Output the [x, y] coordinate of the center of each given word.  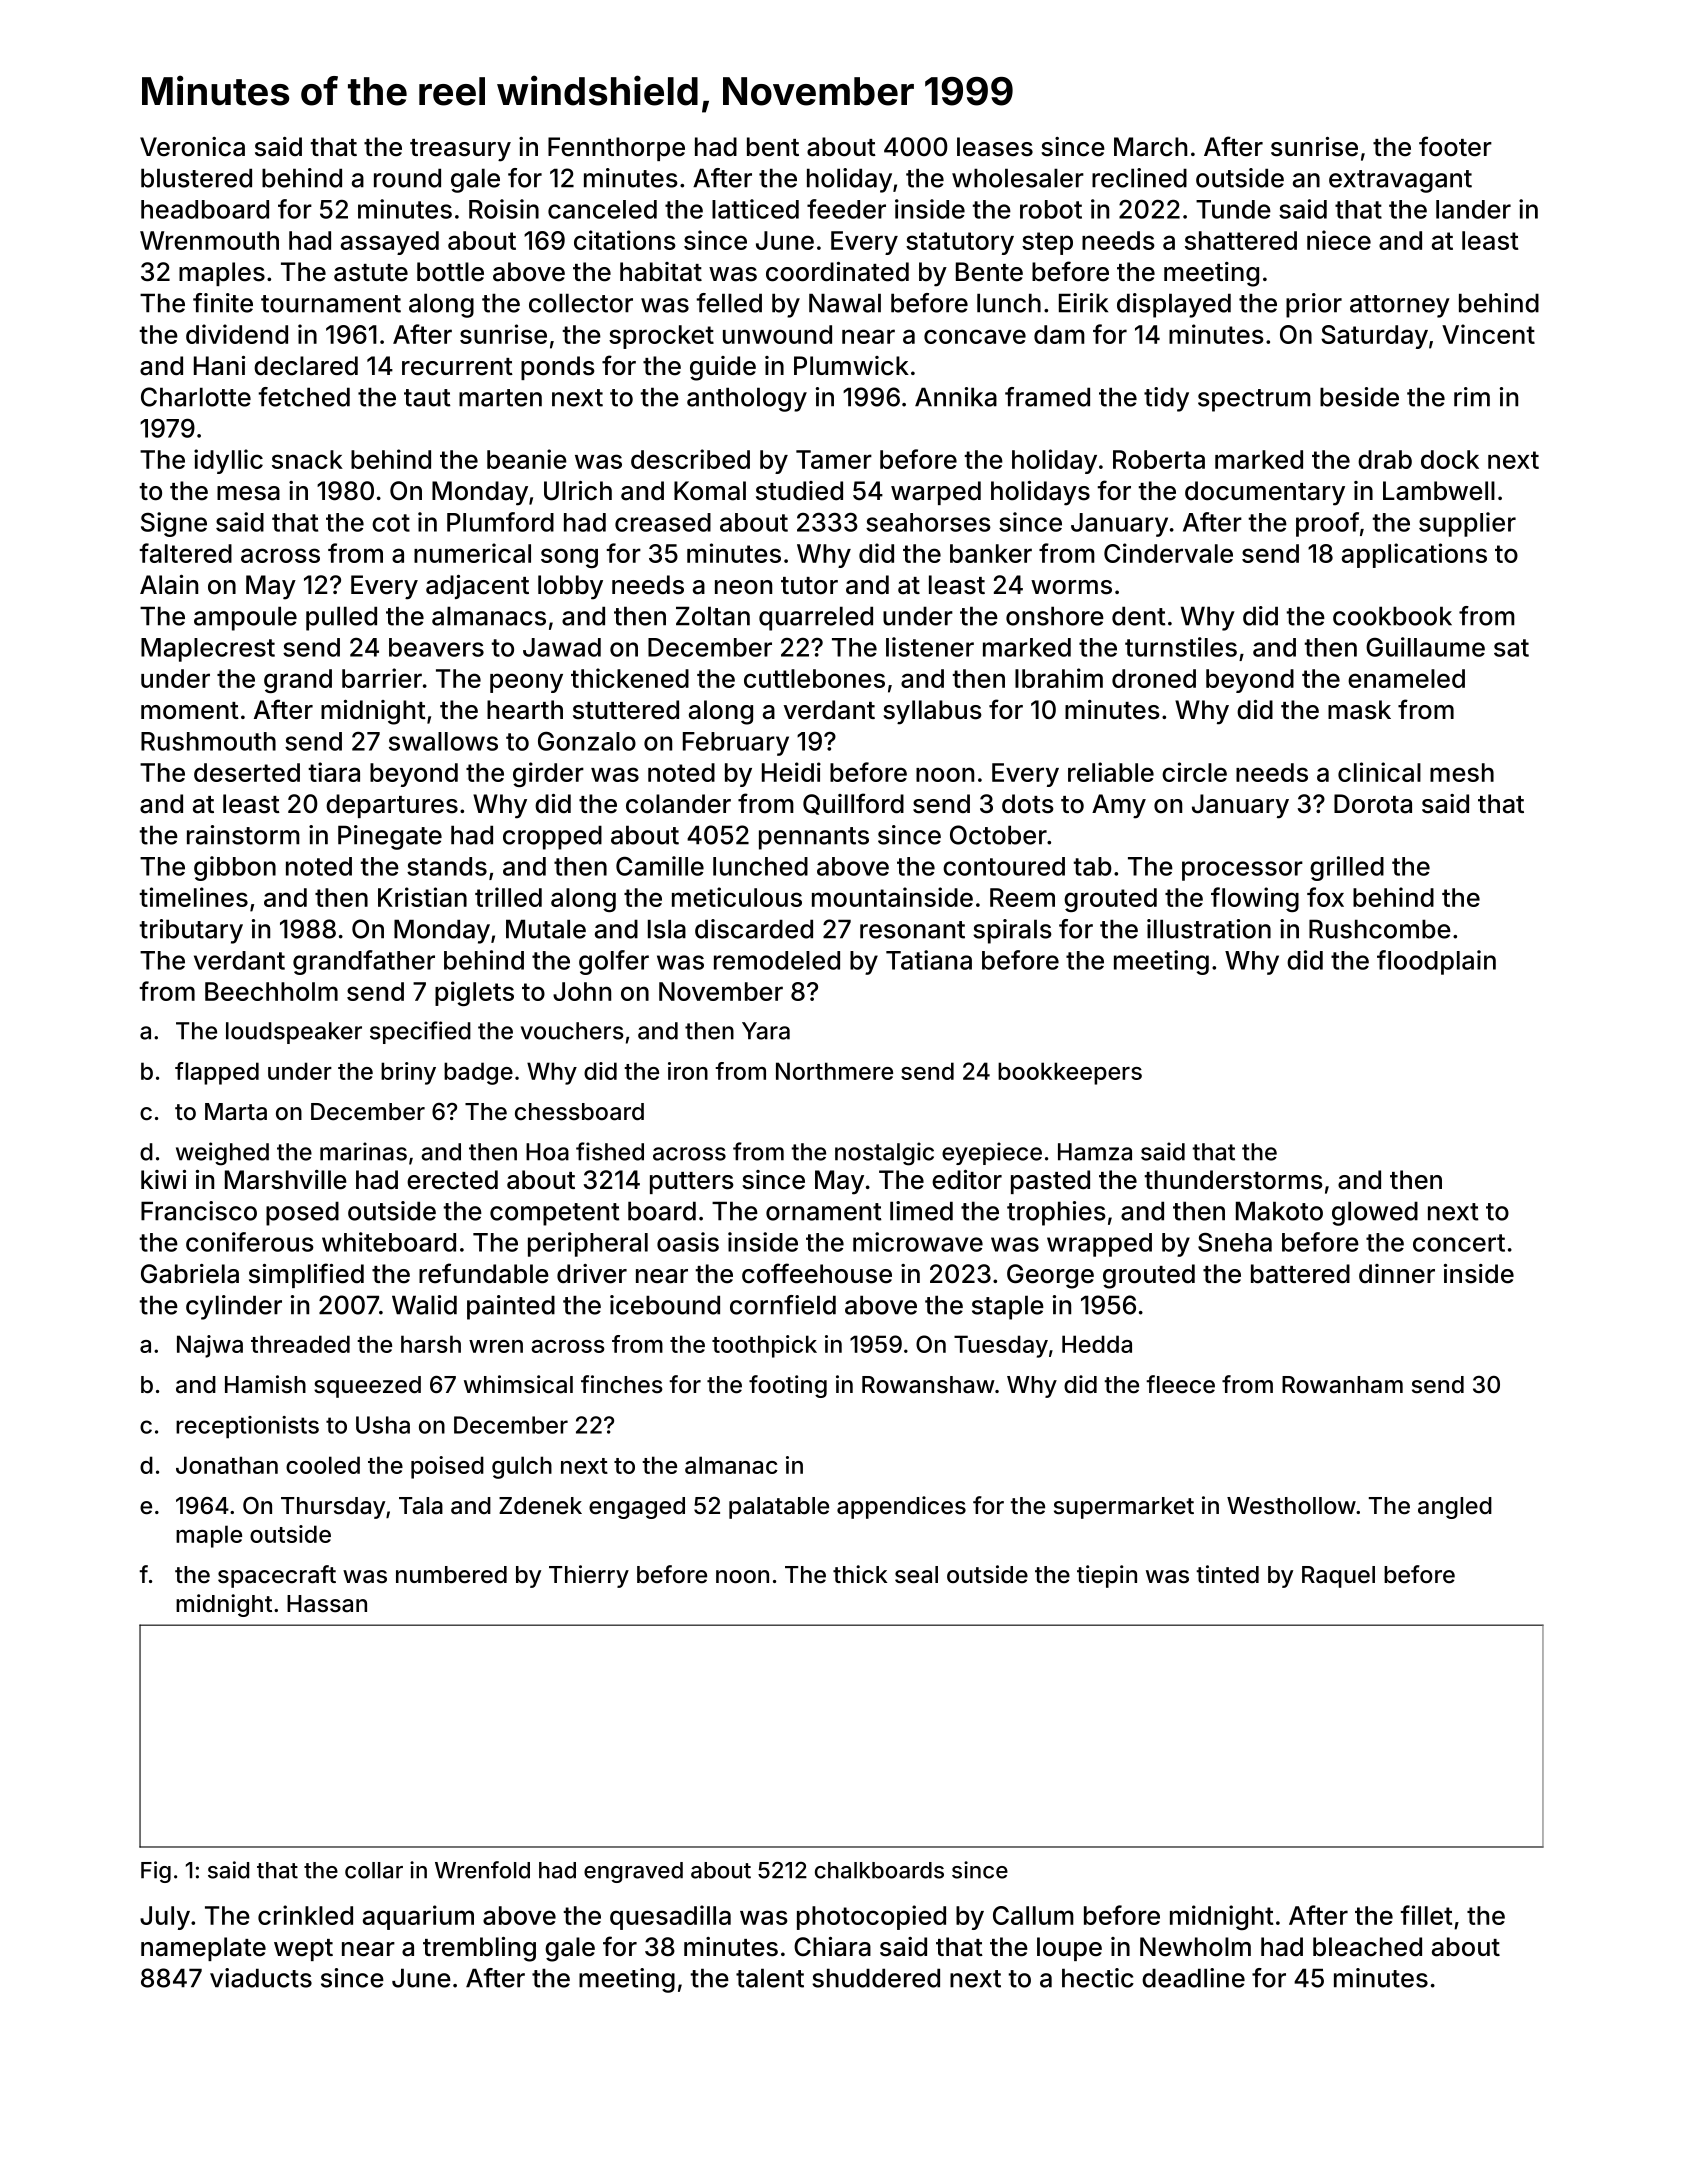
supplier [1467, 524]
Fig [156, 1872]
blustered [196, 178]
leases [995, 147]
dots [1028, 804]
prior [1314, 305]
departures [392, 806]
